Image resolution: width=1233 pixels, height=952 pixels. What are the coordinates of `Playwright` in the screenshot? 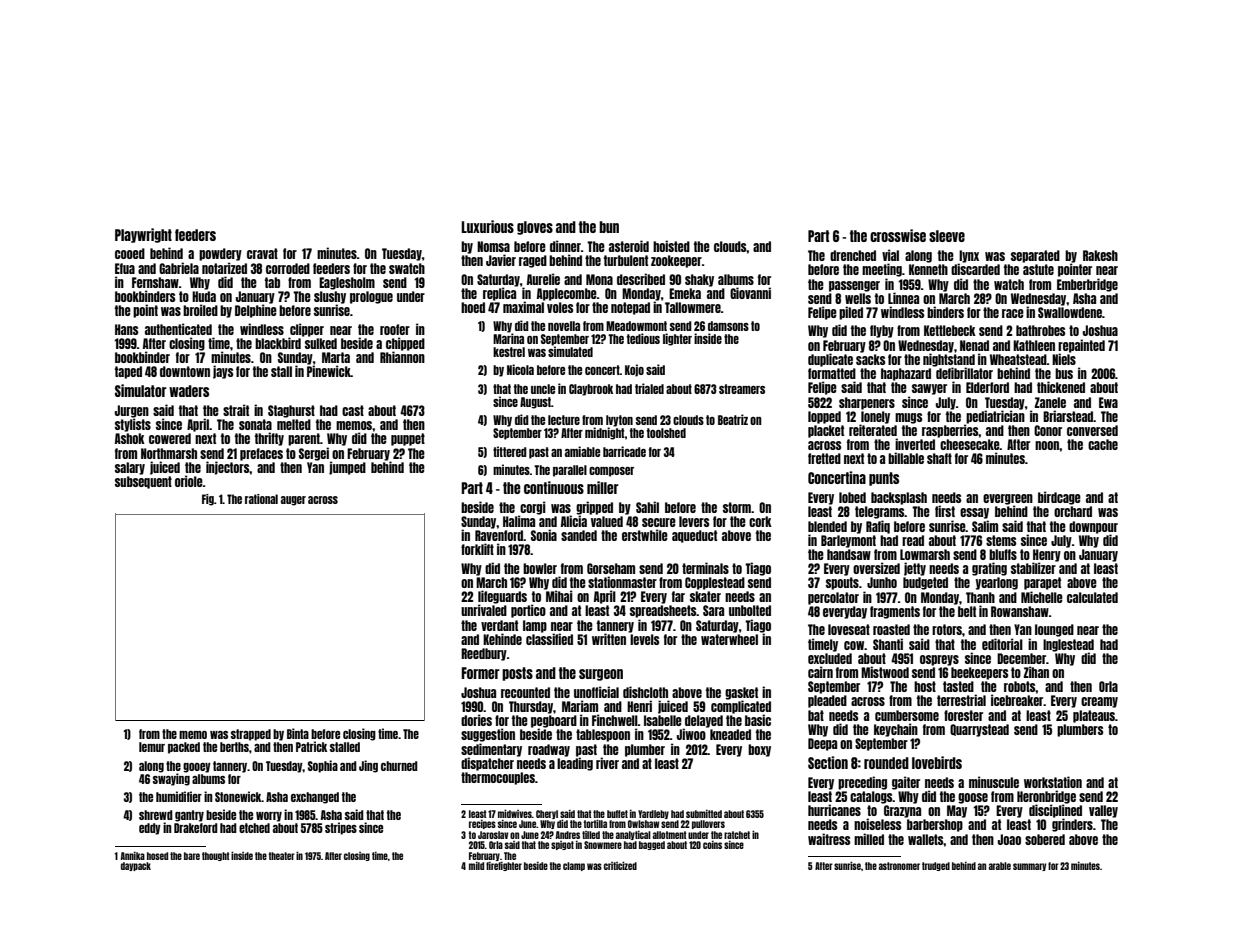 It's located at (143, 235).
